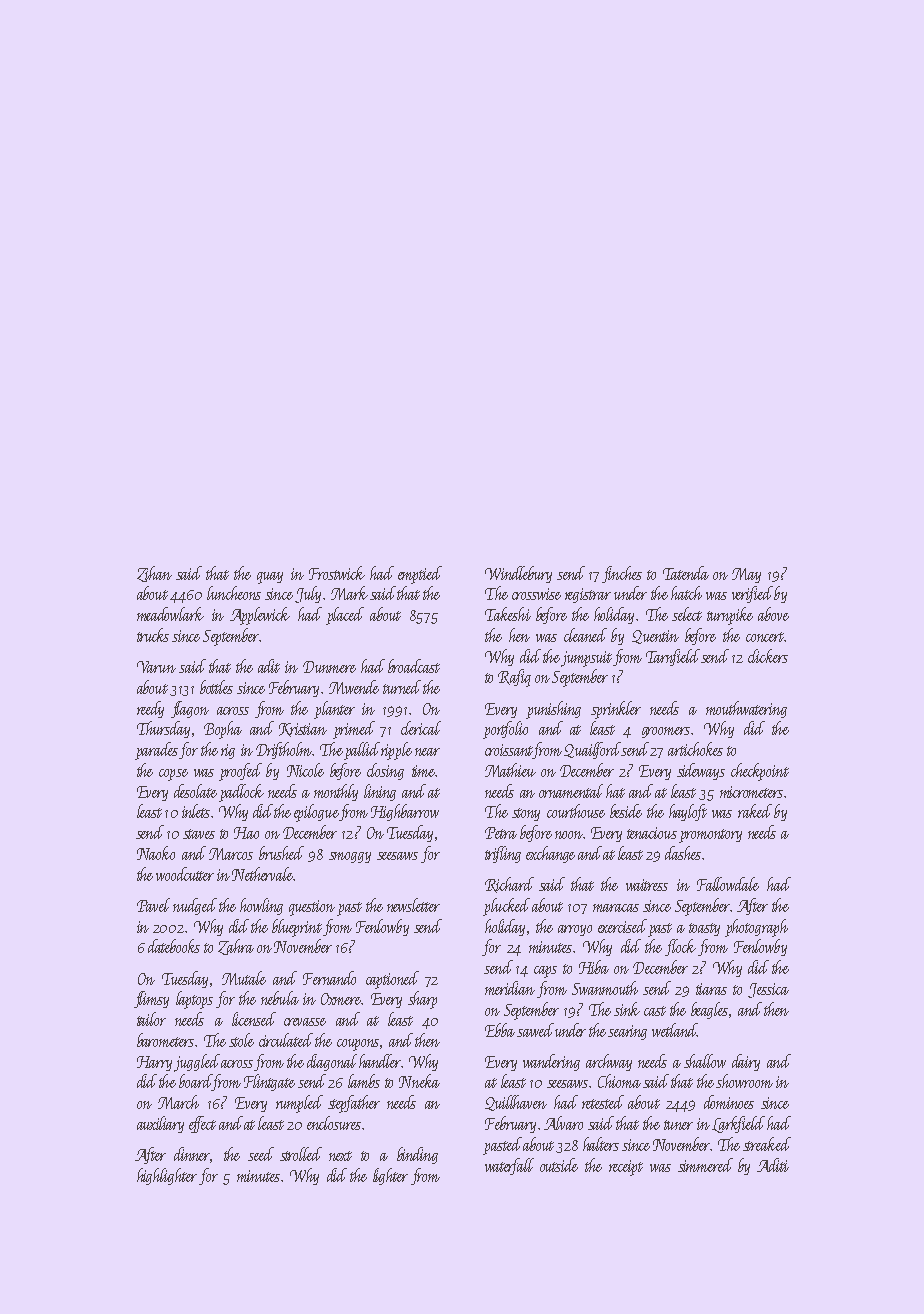 This screenshot has width=924, height=1314. What do you see at coordinates (616, 908) in the screenshot?
I see `maracas` at bounding box center [616, 908].
